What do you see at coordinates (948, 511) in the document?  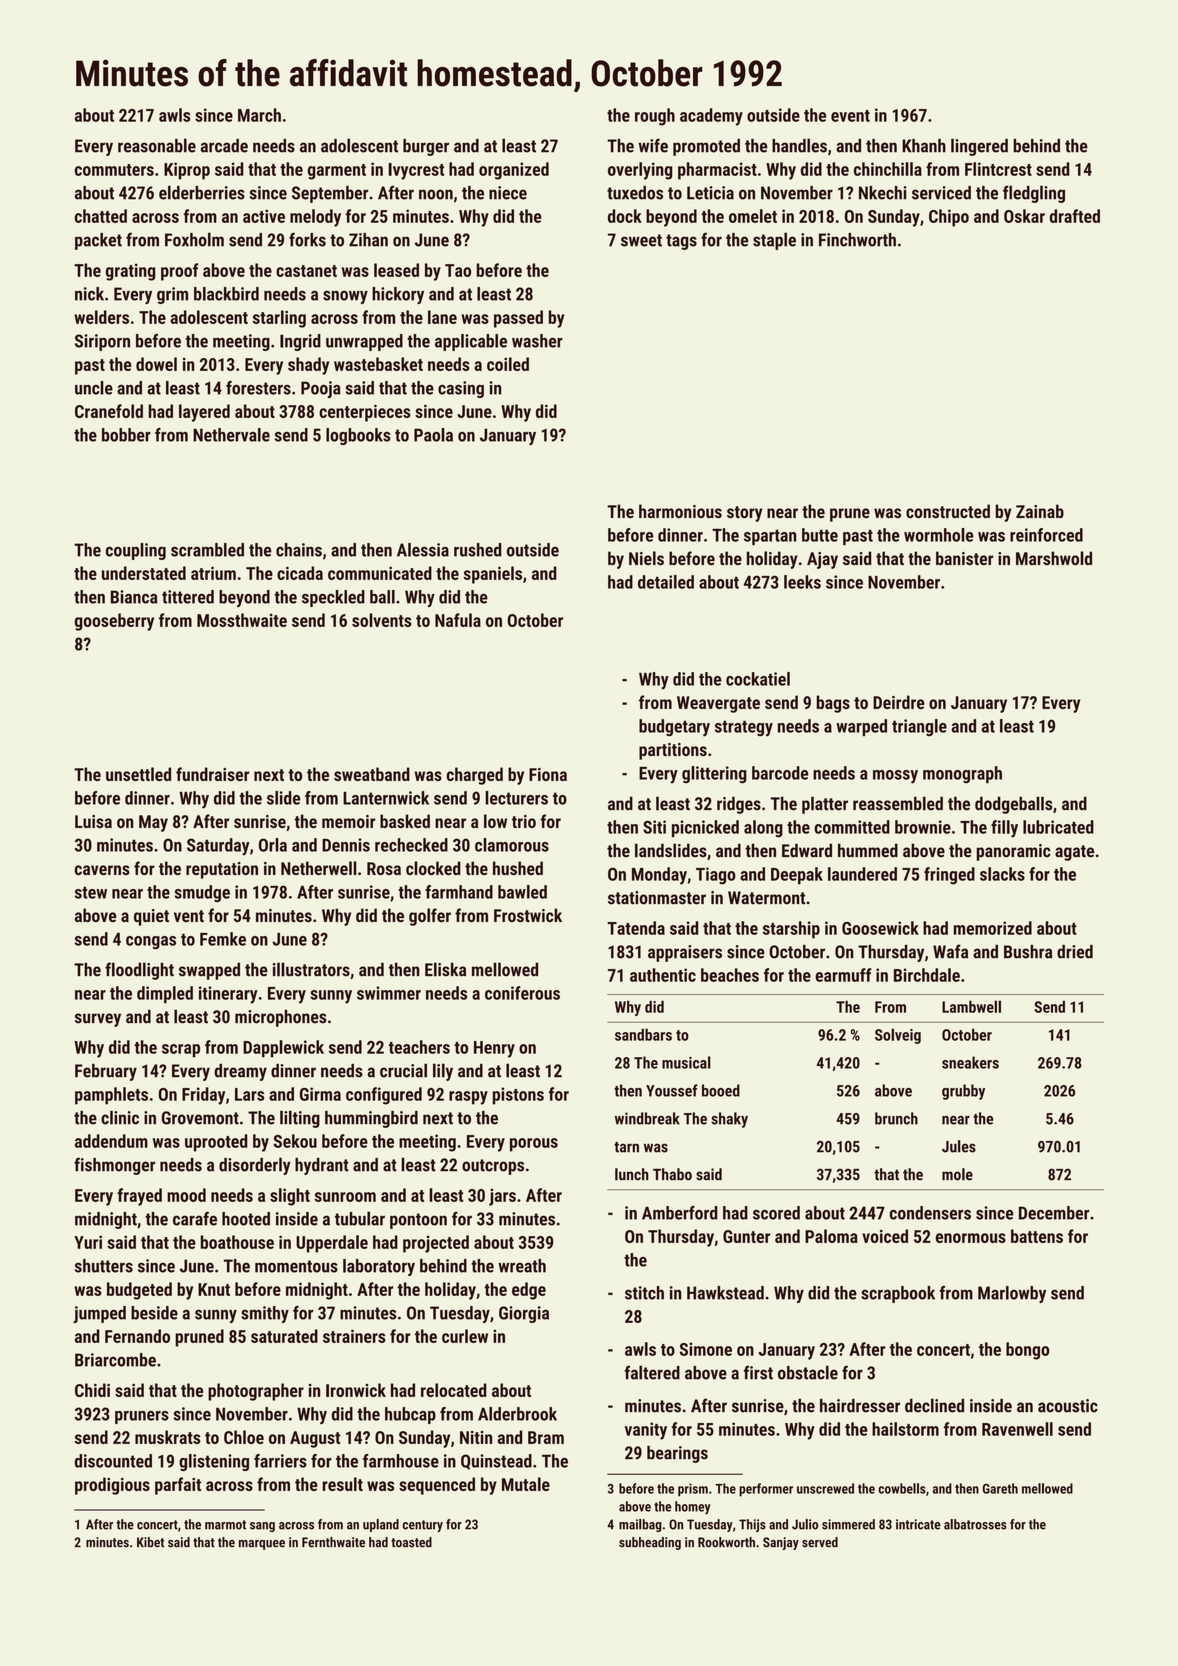 I see `constructed` at bounding box center [948, 511].
